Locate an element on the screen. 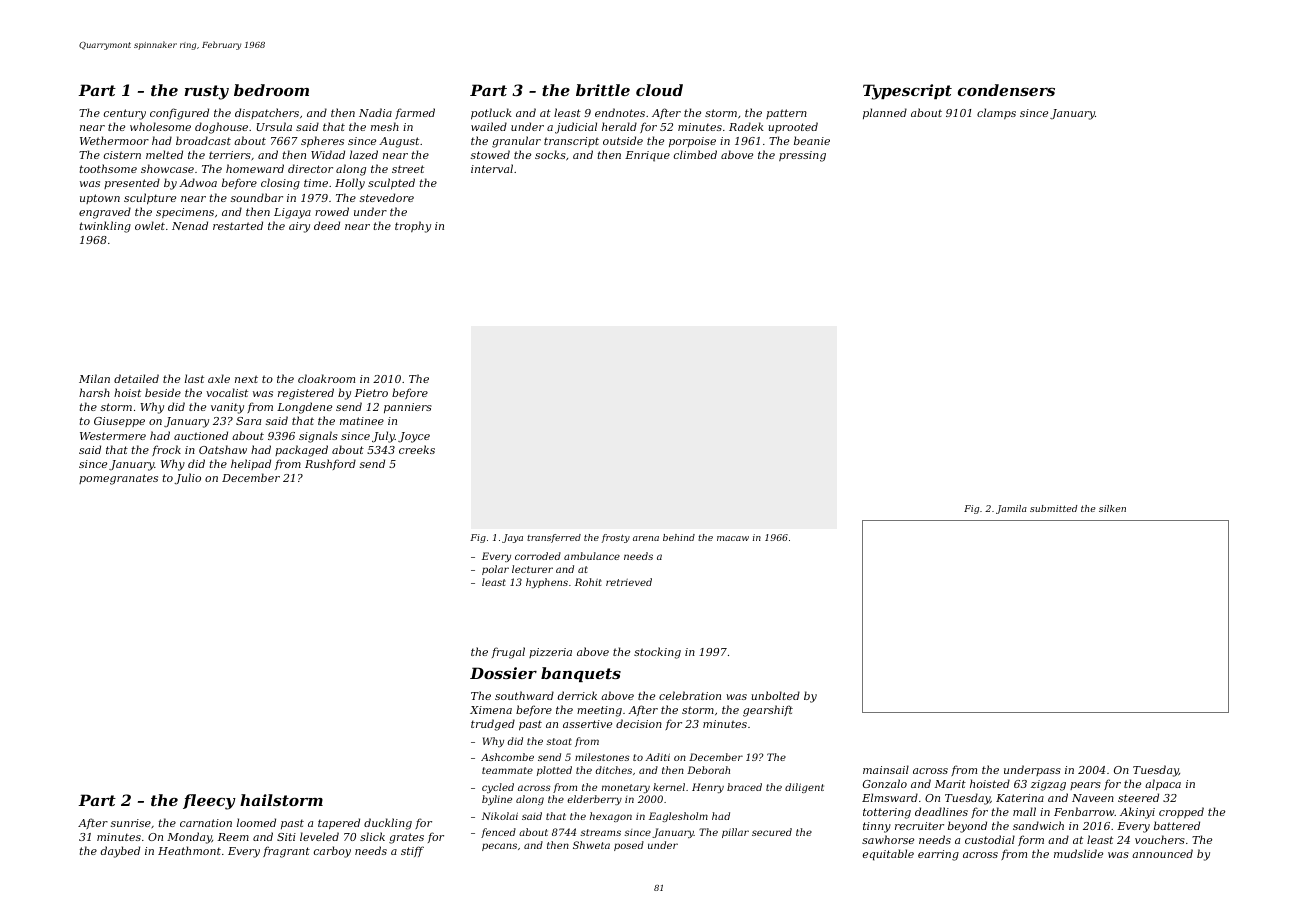 Image resolution: width=1308 pixels, height=924 pixels. airy is located at coordinates (299, 227).
